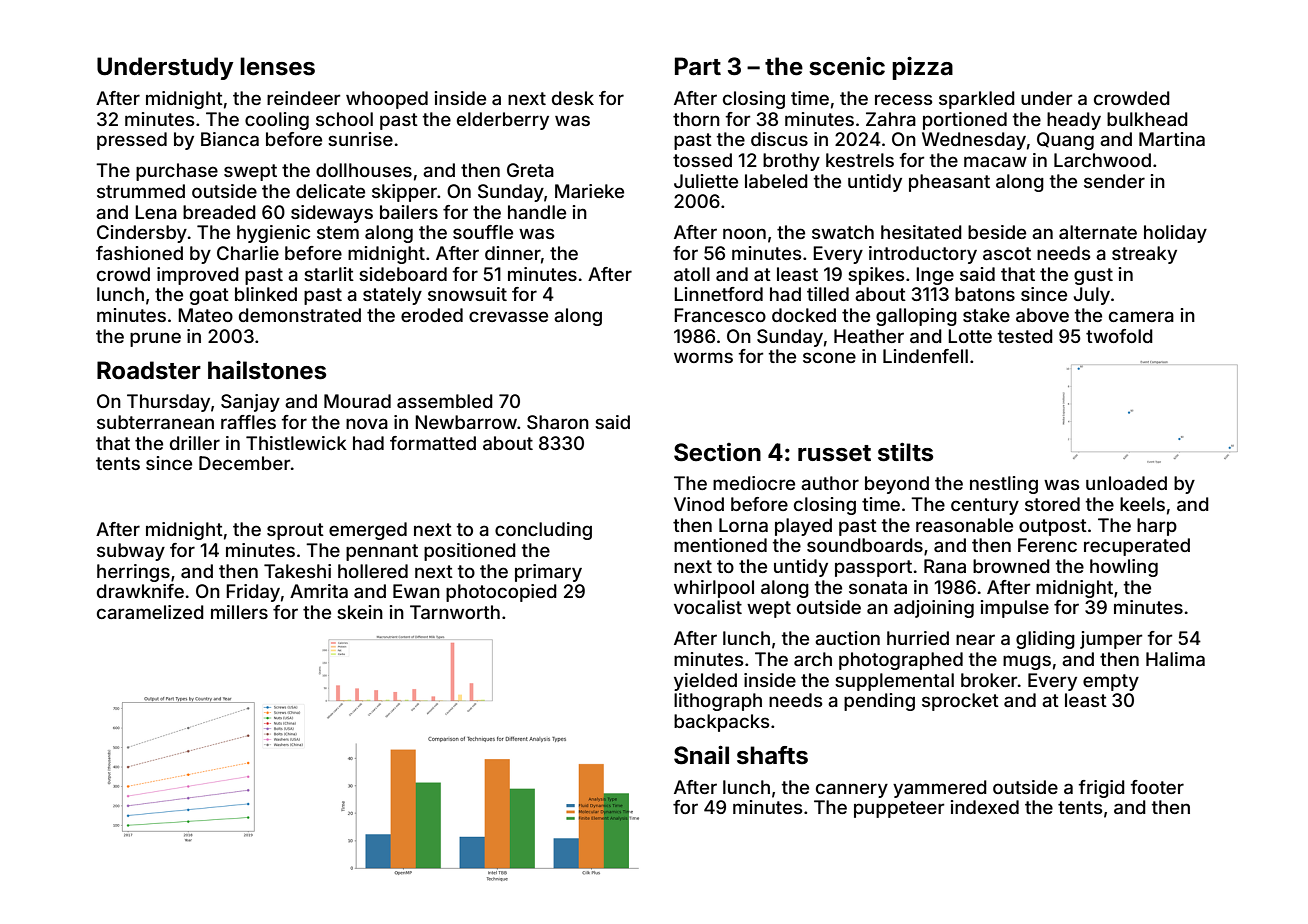 The height and width of the screenshot is (924, 1308). Describe the element at coordinates (537, 212) in the screenshot. I see `handle` at that location.
